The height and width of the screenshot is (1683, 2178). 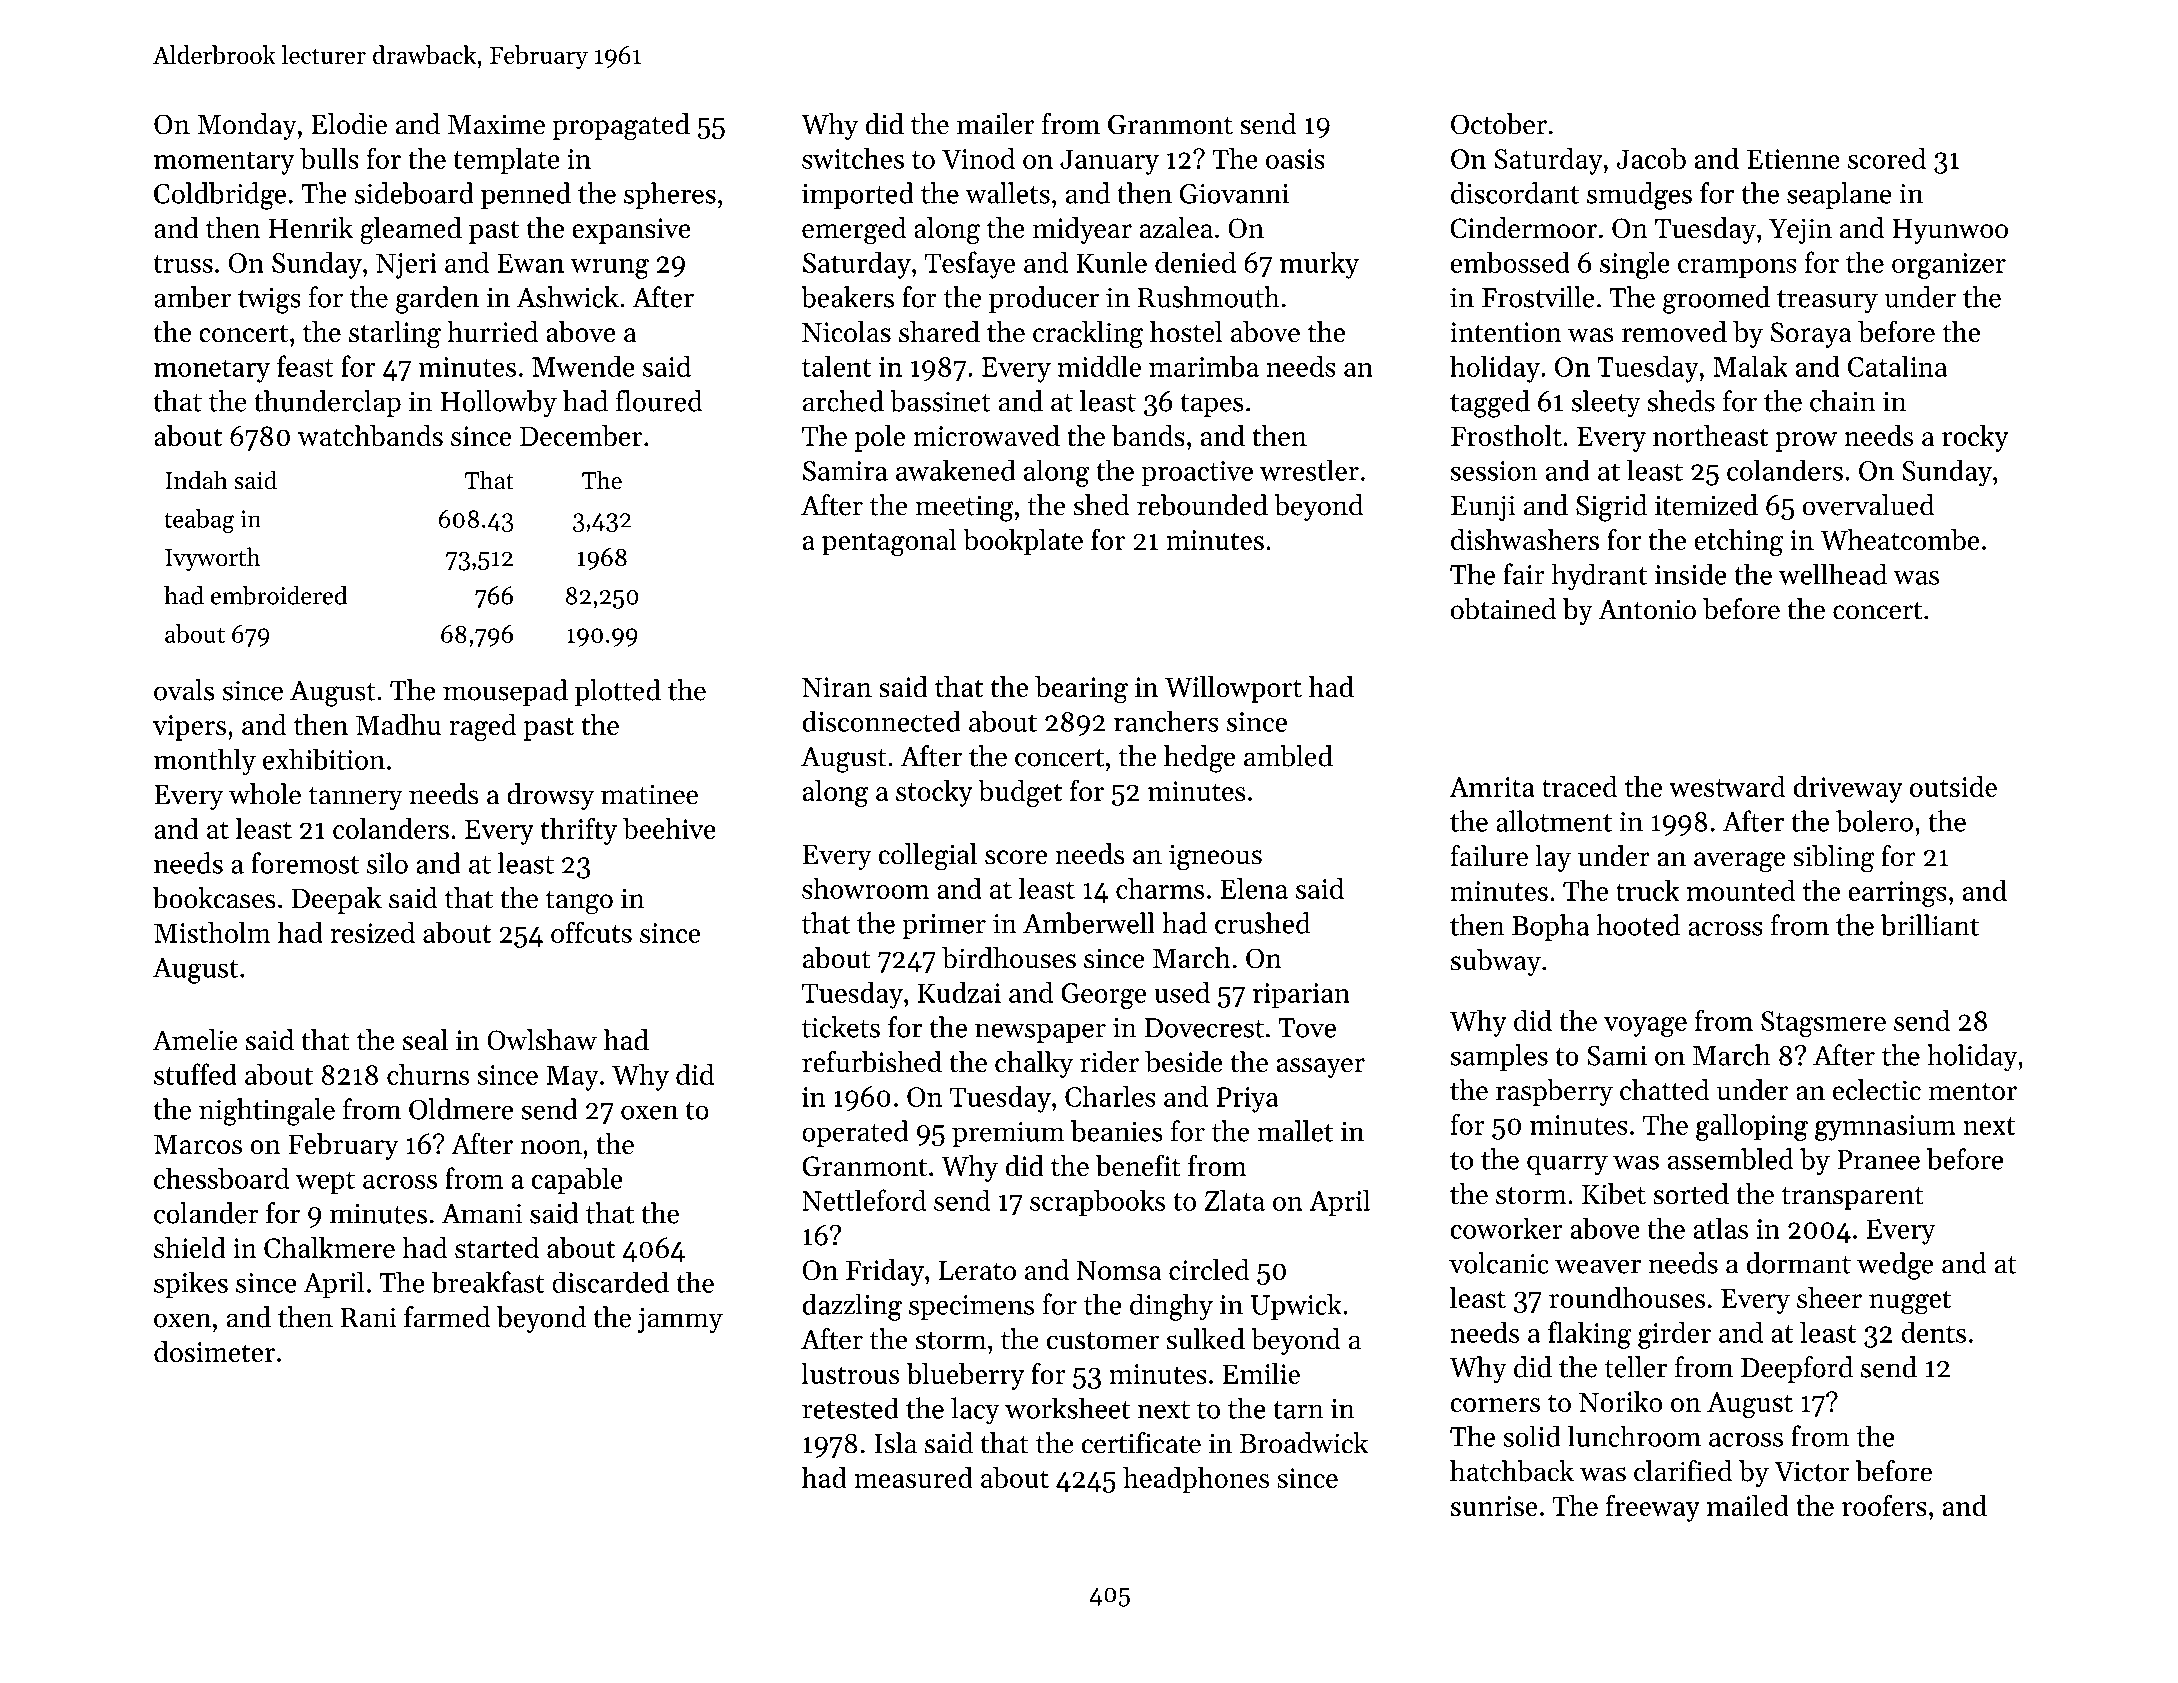 I want to click on measured, so click(x=913, y=1477).
